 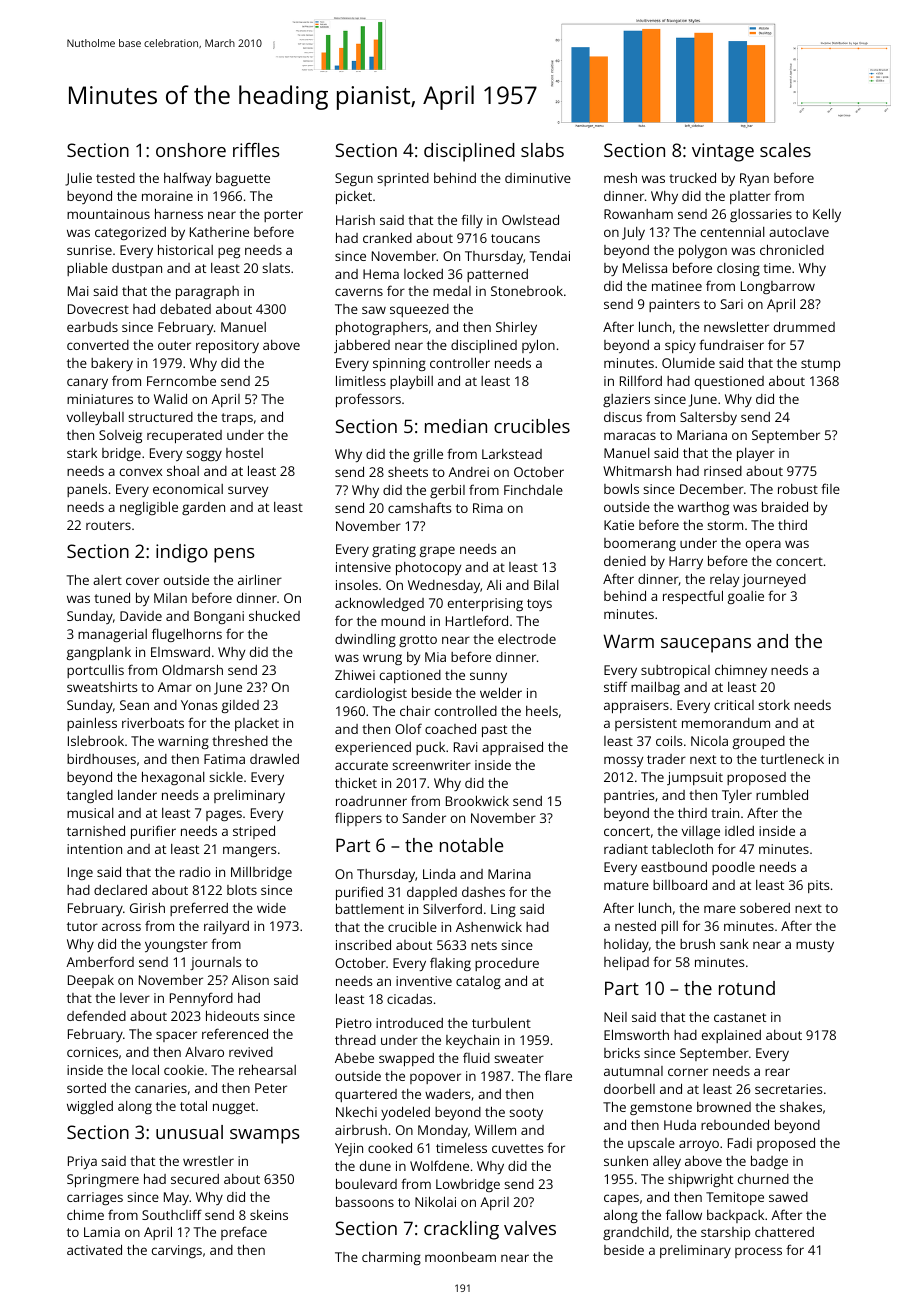 What do you see at coordinates (626, 848) in the document?
I see `radiant` at bounding box center [626, 848].
